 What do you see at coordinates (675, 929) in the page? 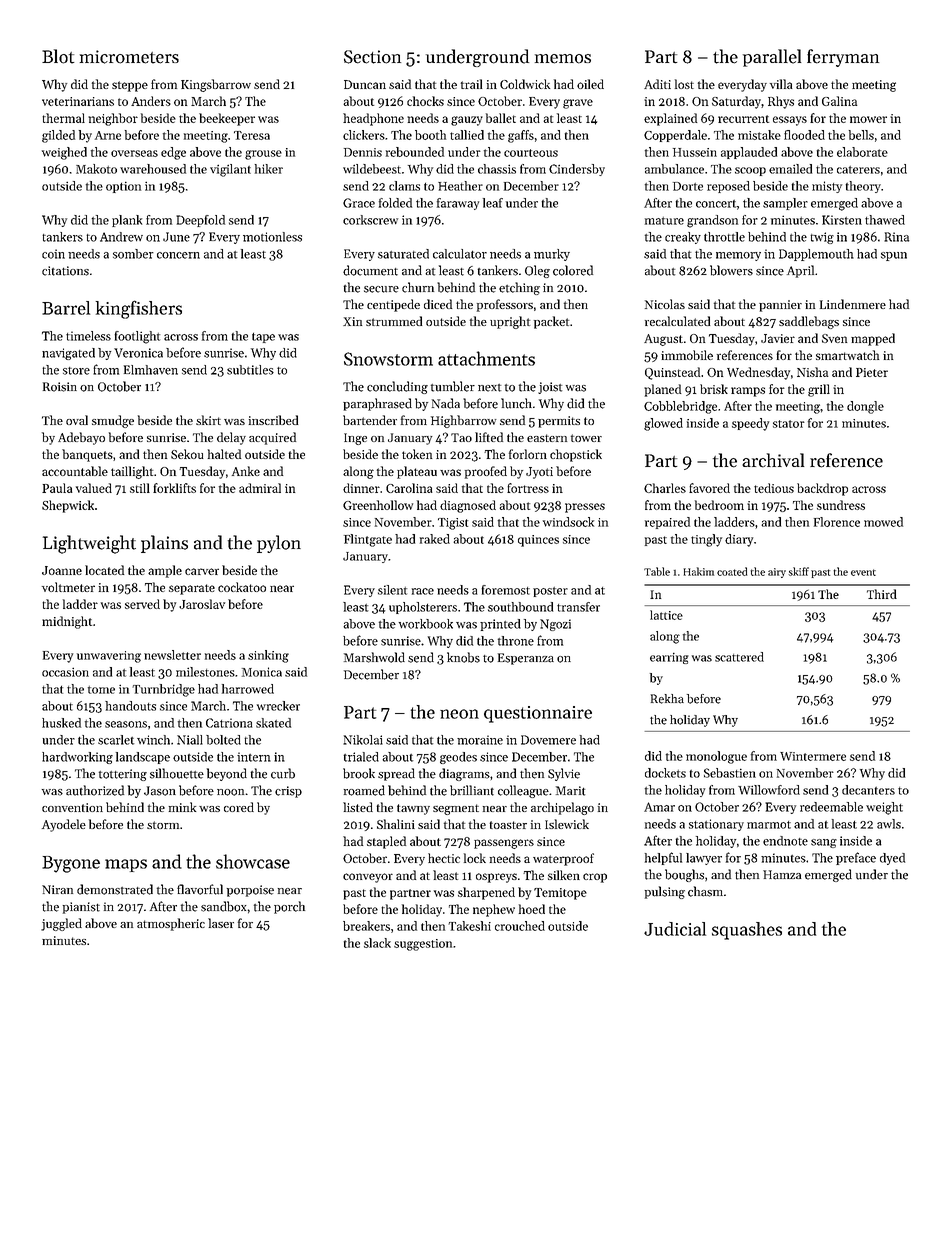
I see `Judicial` at bounding box center [675, 929].
